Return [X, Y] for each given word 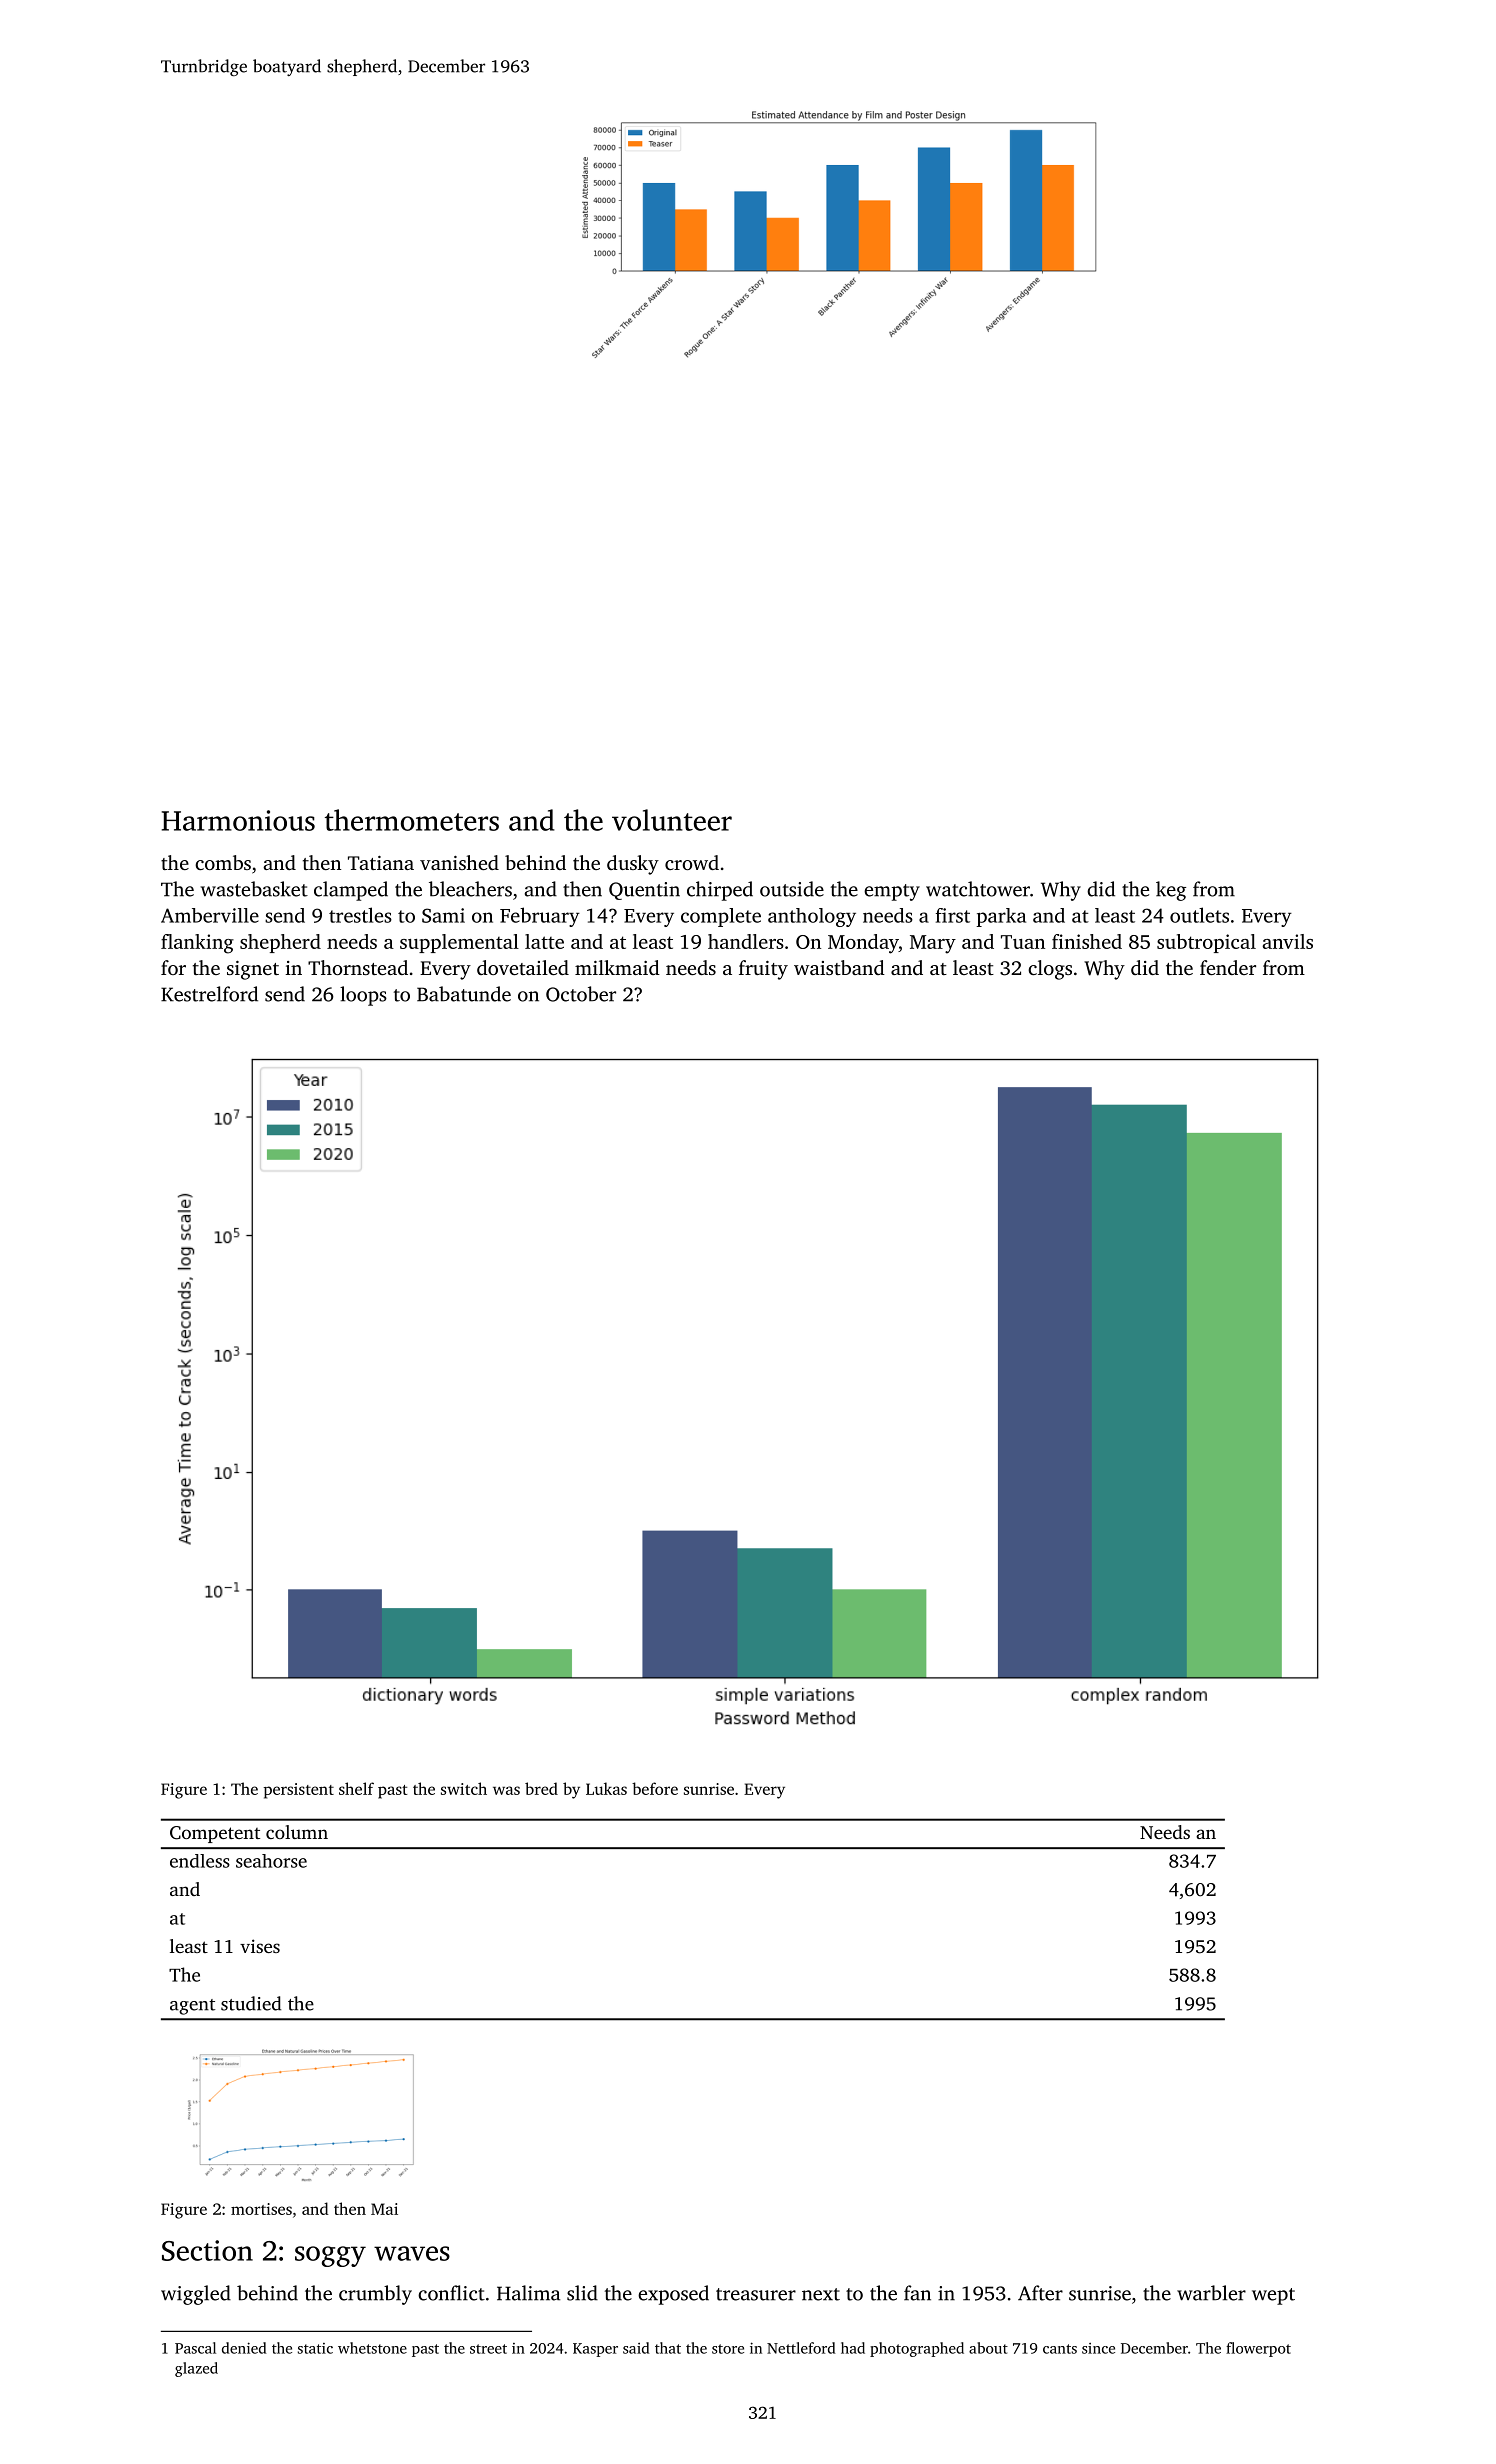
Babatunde [464, 994]
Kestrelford [209, 994]
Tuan [1023, 942]
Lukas [606, 1788]
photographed [917, 2349]
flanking [197, 944]
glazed [196, 2369]
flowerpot [1258, 2349]
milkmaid [617, 967]
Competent [215, 1834]
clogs [1050, 970]
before [655, 1788]
